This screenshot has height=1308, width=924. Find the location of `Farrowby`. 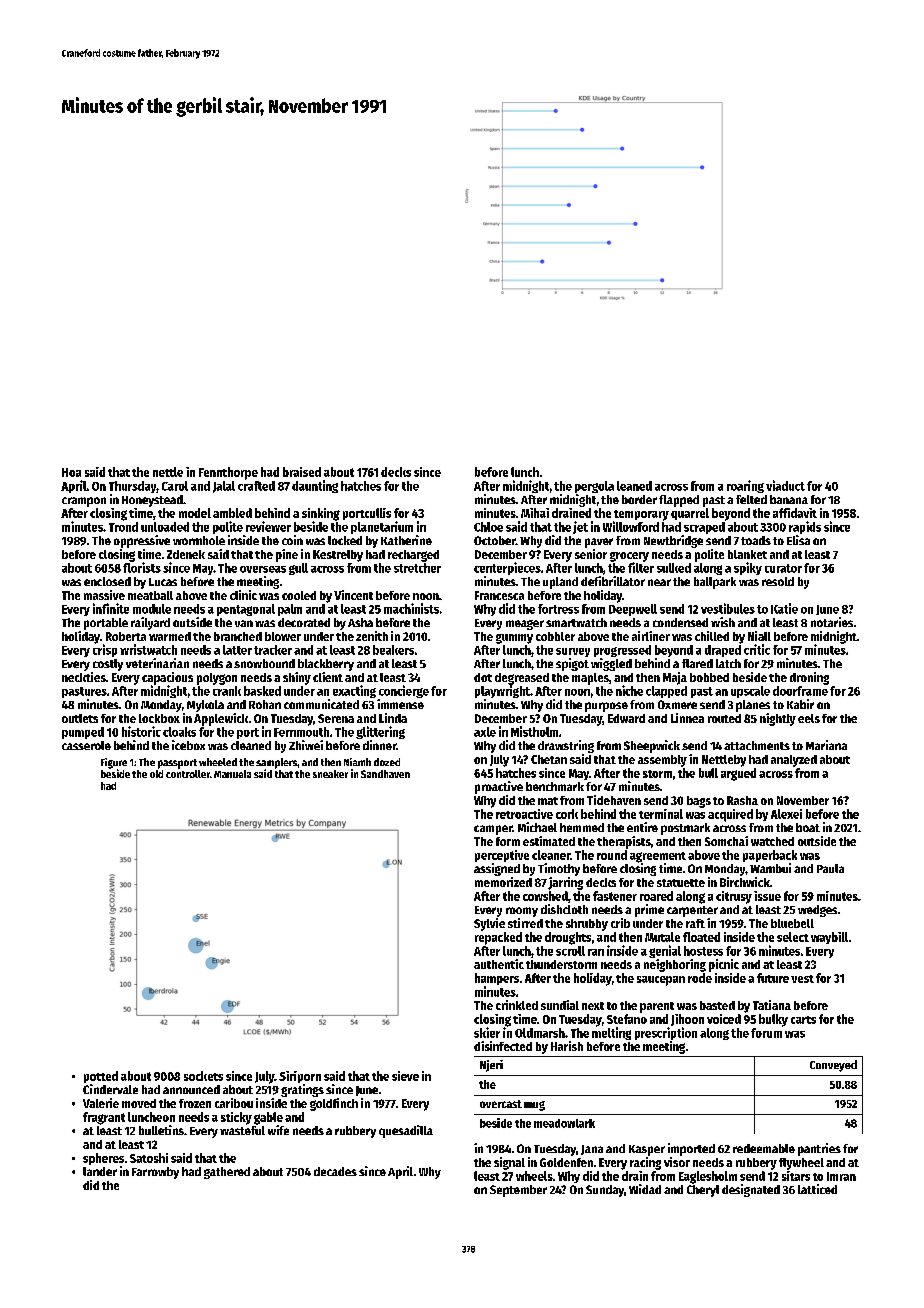

Farrowby is located at coordinates (155, 1173).
